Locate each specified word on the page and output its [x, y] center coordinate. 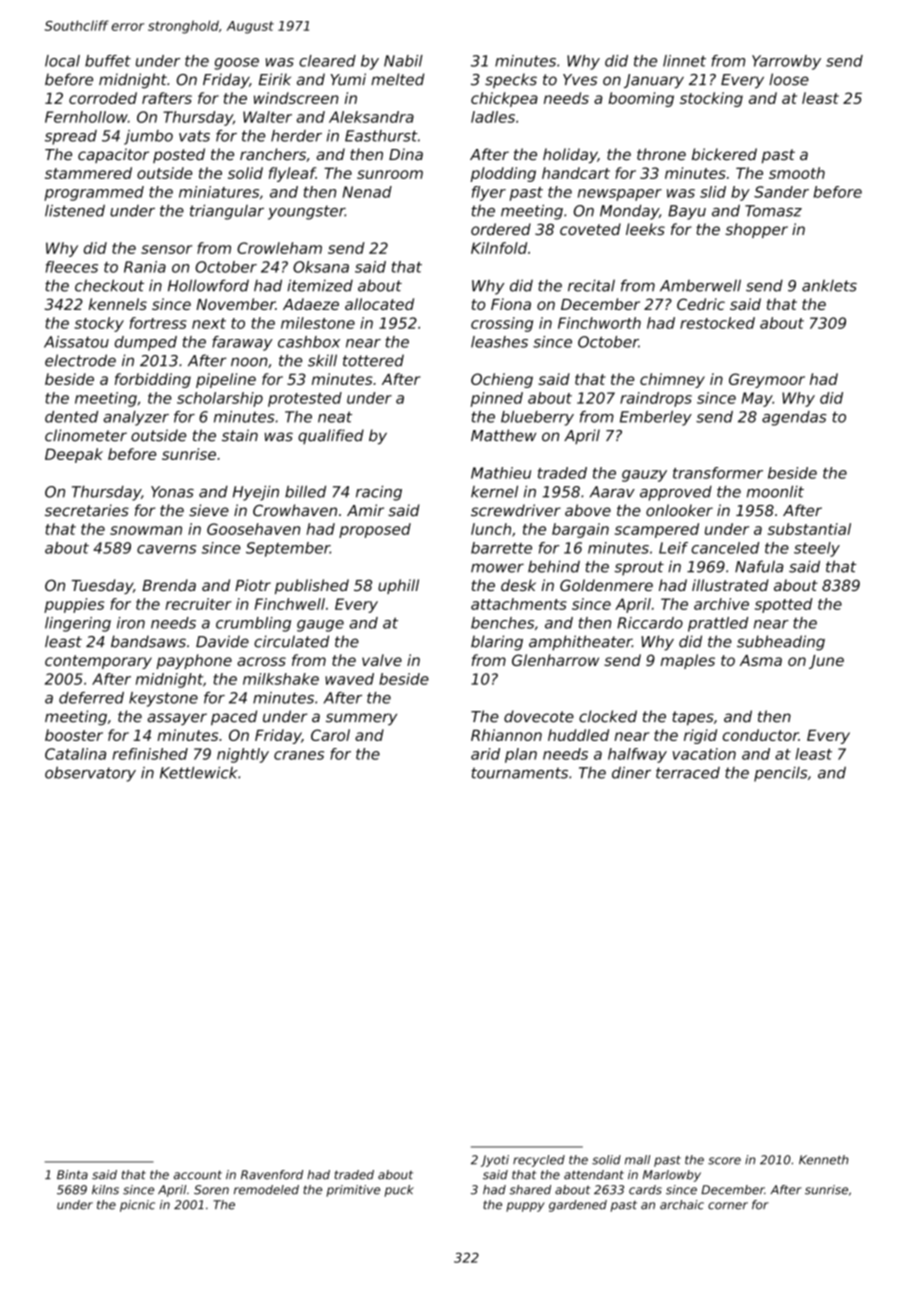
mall [637, 1160]
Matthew [503, 435]
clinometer [86, 435]
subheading [781, 643]
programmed [94, 193]
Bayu [687, 212]
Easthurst [381, 136]
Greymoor [767, 380]
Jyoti [495, 1161]
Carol [330, 735]
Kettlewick [199, 772]
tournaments [520, 773]
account [198, 1175]
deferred [91, 698]
